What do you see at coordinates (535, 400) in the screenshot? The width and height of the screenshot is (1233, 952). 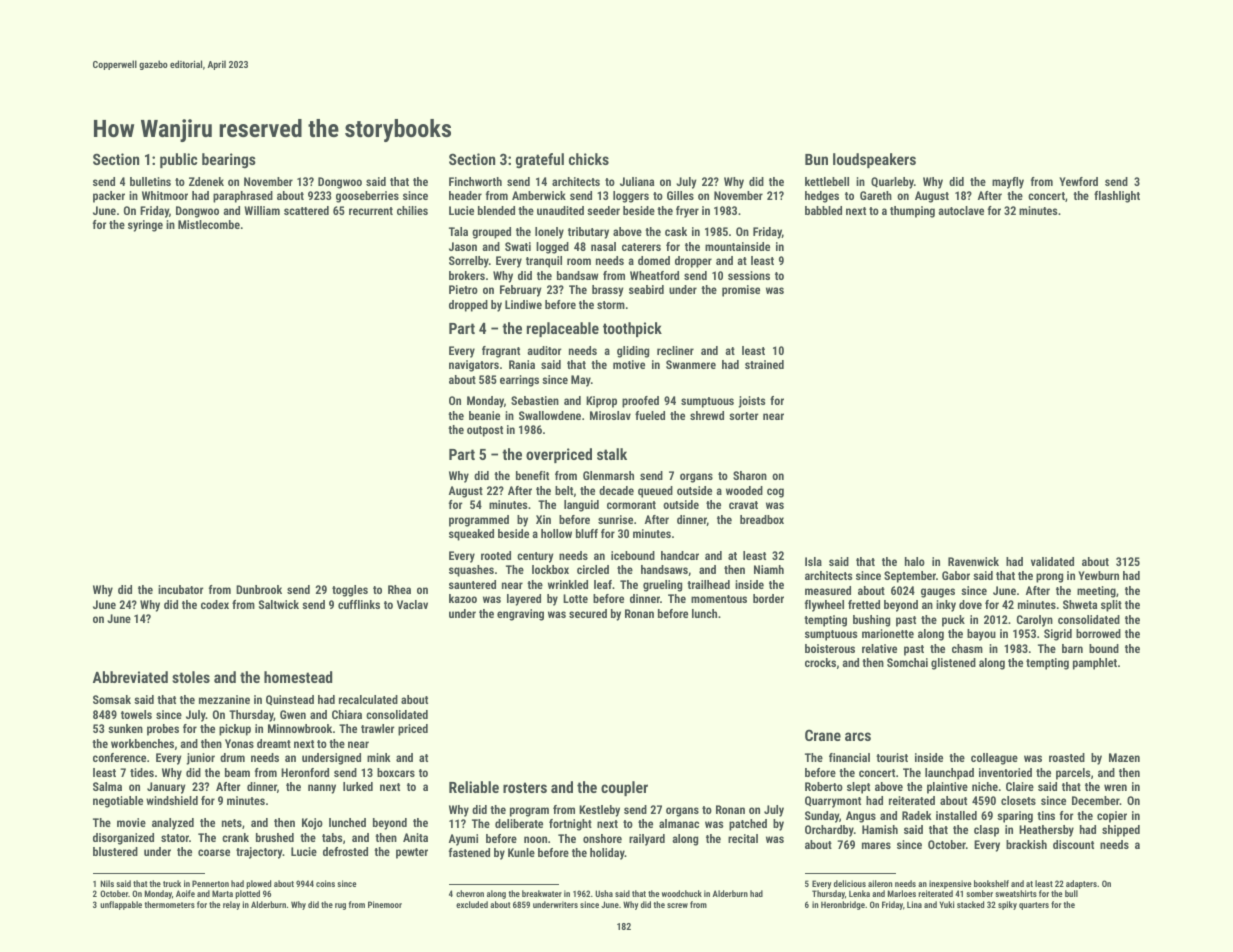 I see `Sebastien` at bounding box center [535, 400].
